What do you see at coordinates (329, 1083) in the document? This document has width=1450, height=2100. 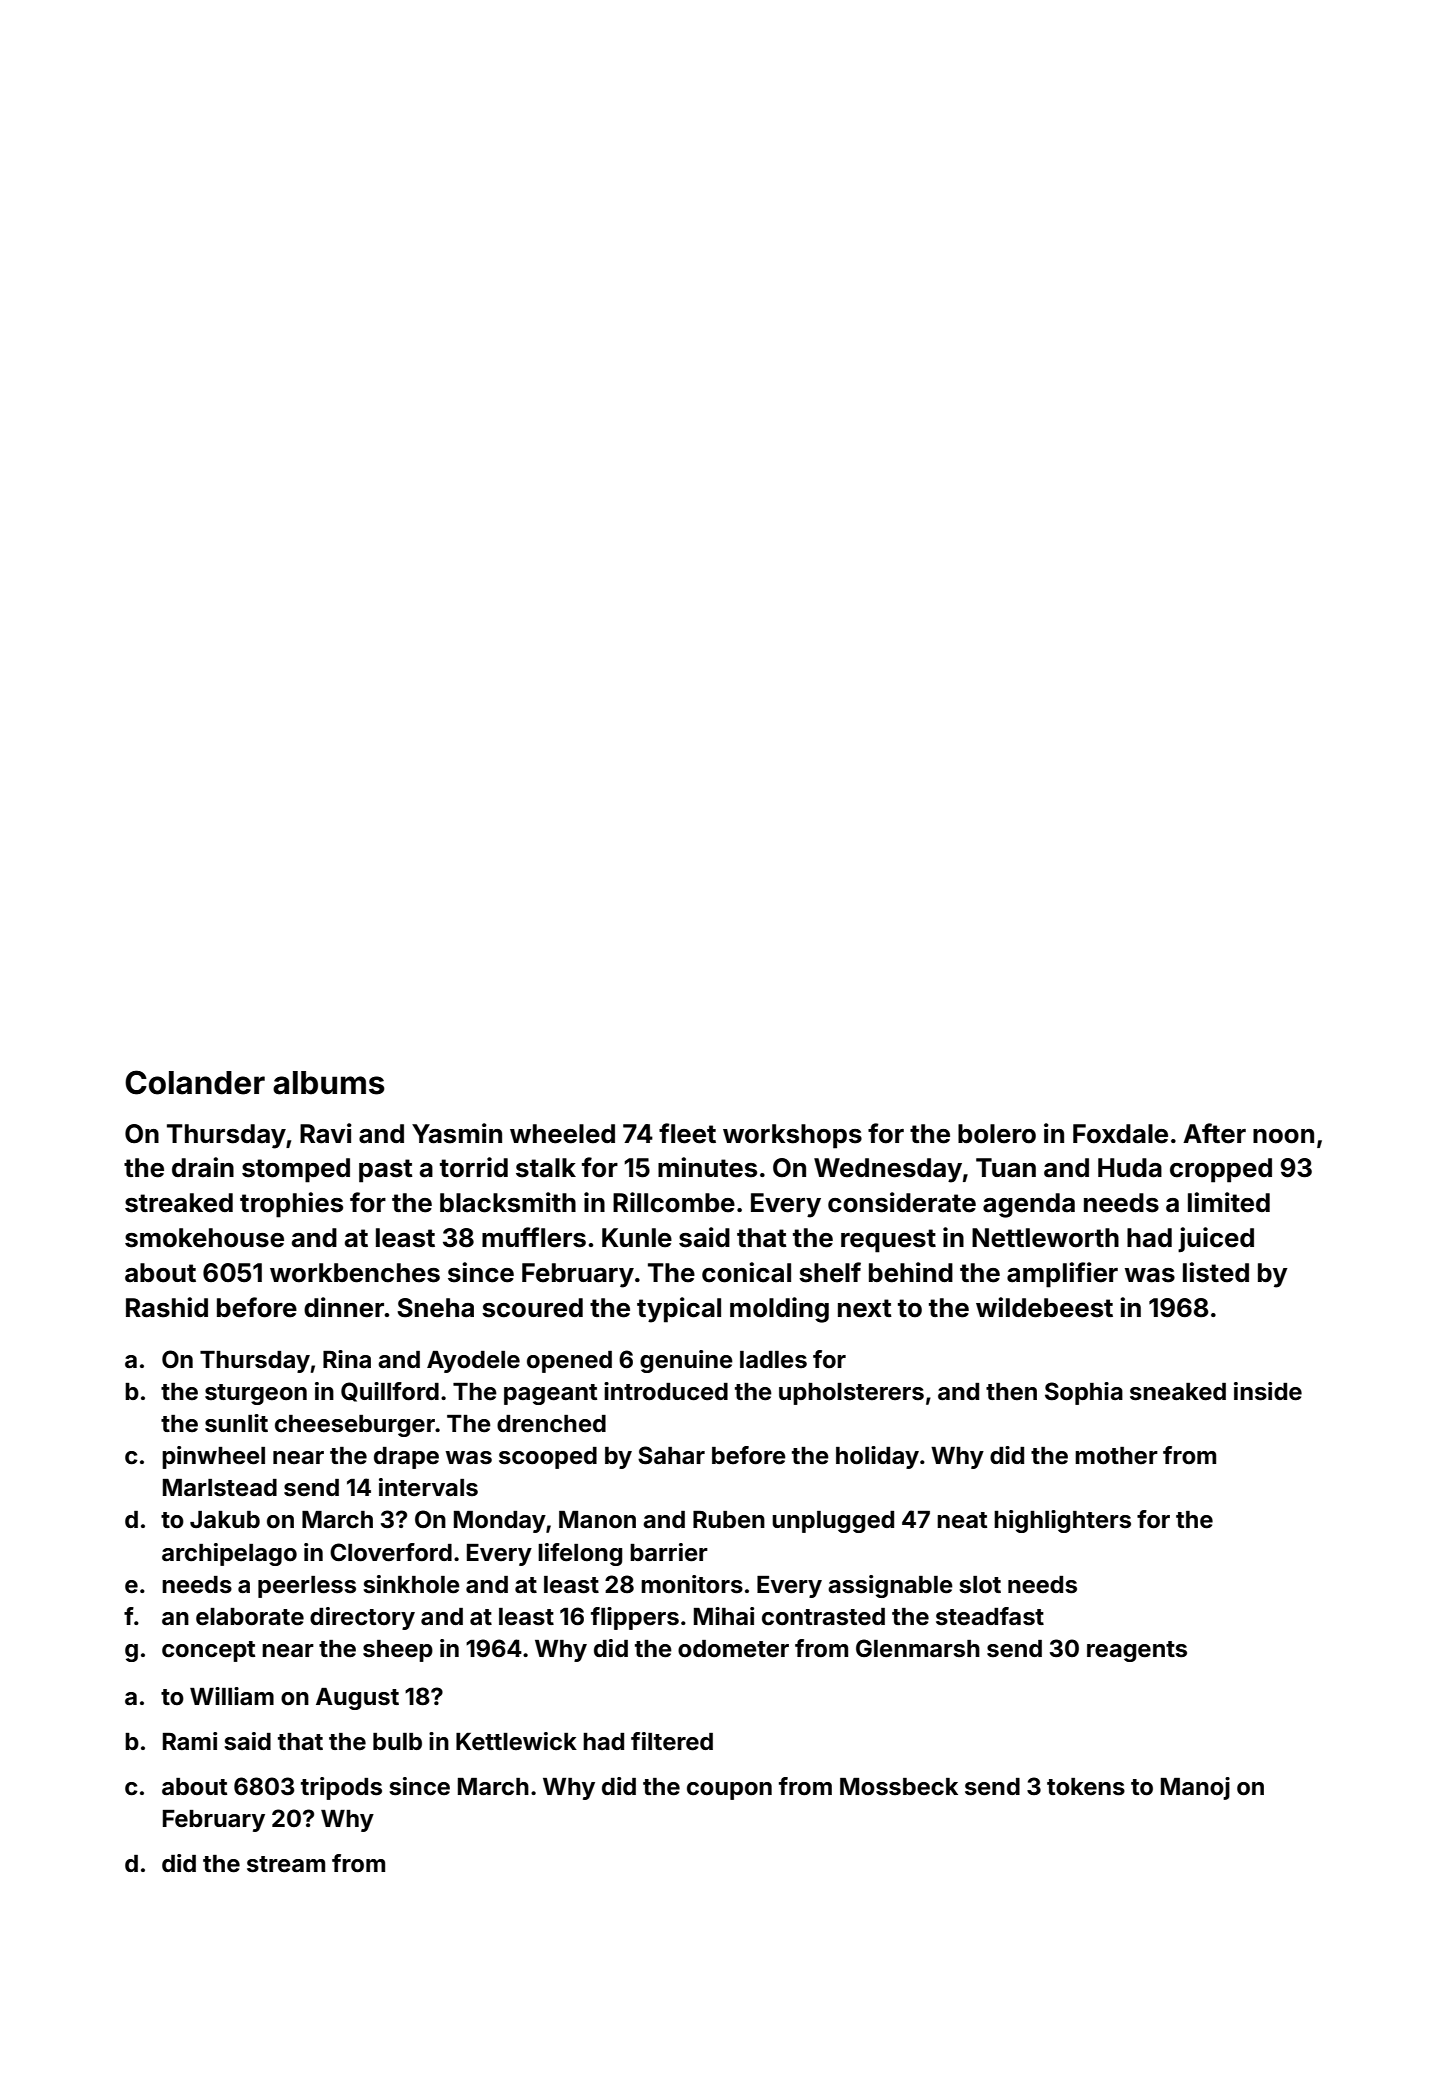 I see `albums` at bounding box center [329, 1083].
